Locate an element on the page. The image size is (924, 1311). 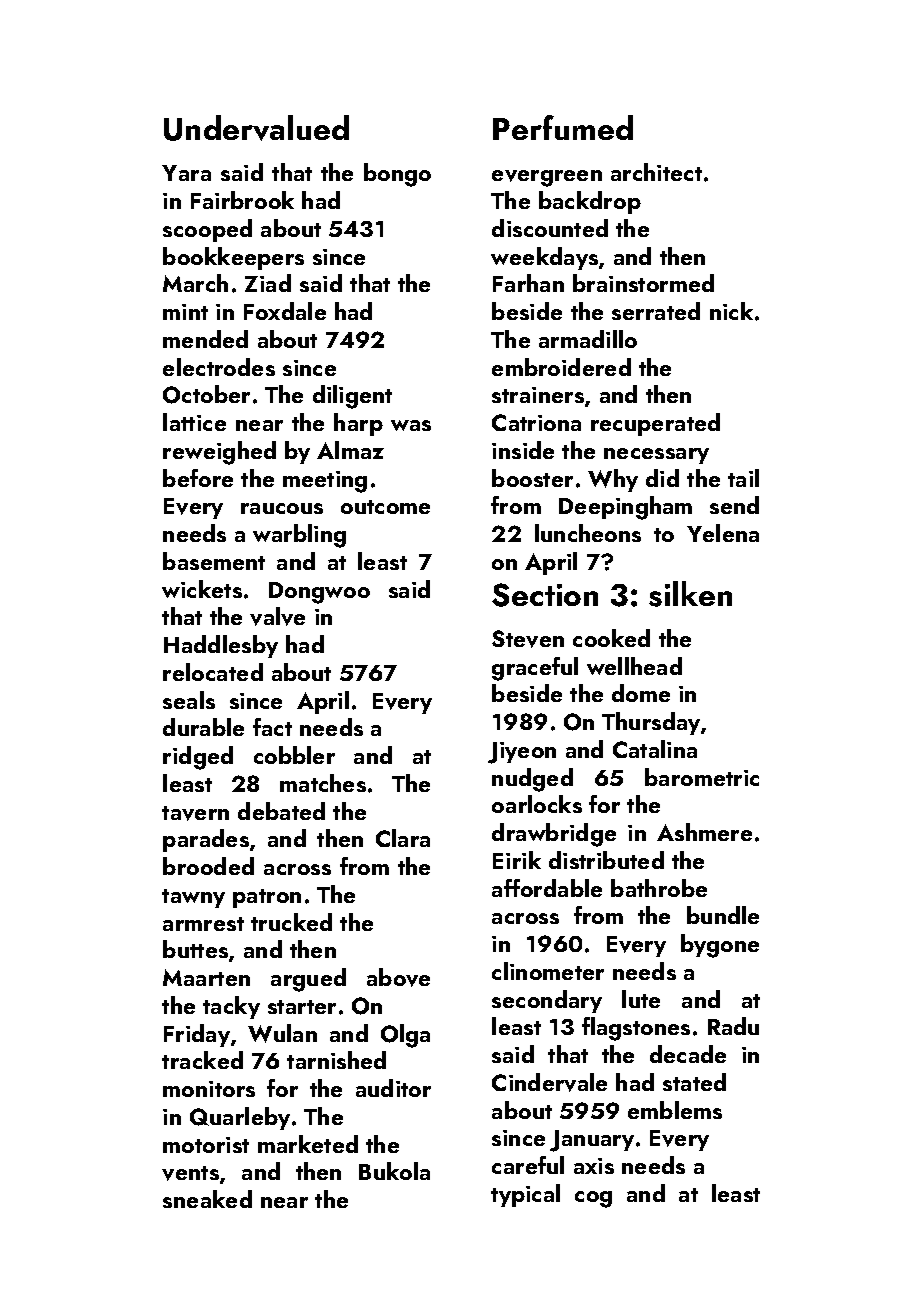
bookkeepers is located at coordinates (233, 258).
